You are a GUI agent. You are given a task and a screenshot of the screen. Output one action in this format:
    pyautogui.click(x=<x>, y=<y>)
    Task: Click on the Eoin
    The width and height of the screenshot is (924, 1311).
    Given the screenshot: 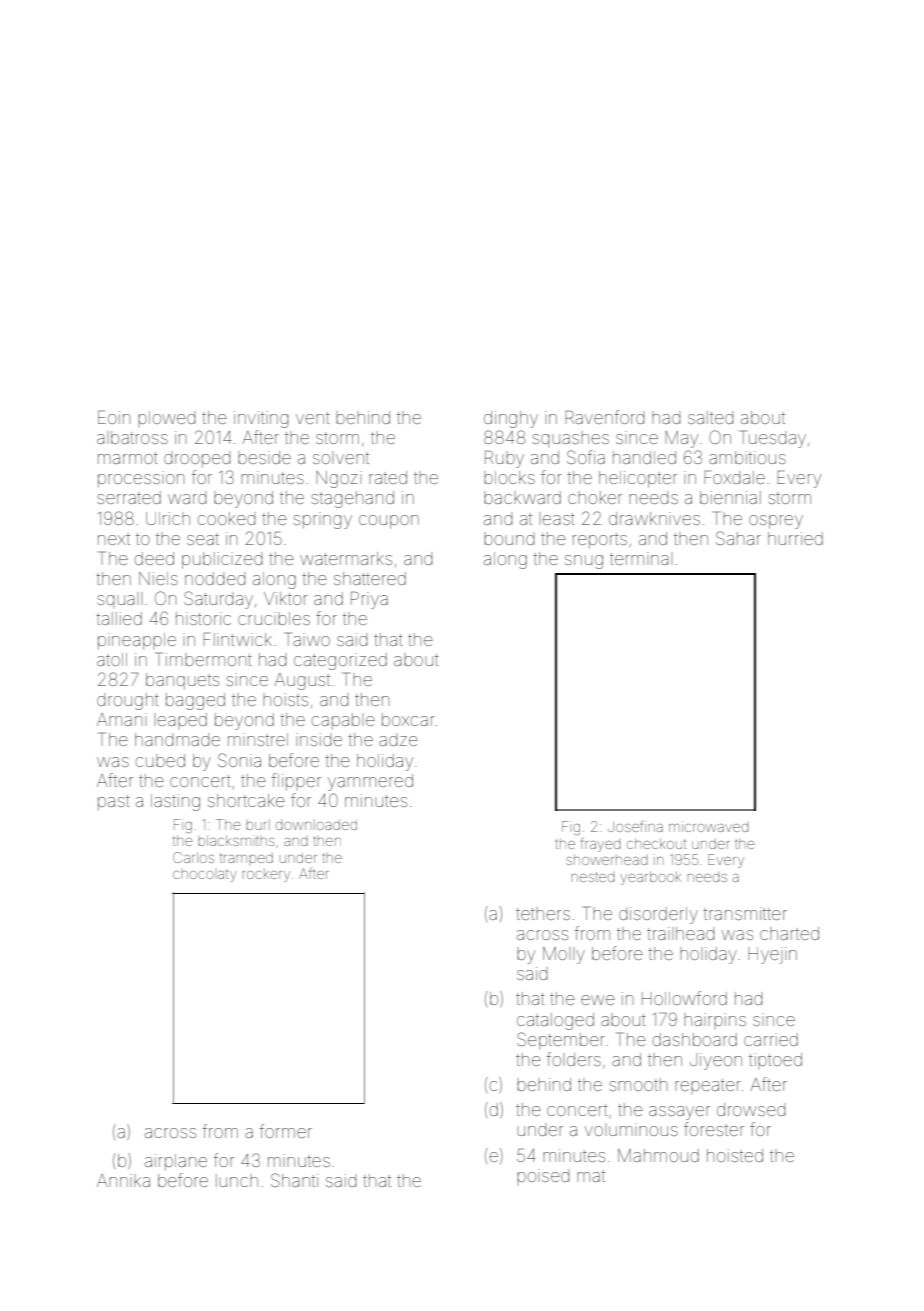 What is the action you would take?
    pyautogui.click(x=114, y=417)
